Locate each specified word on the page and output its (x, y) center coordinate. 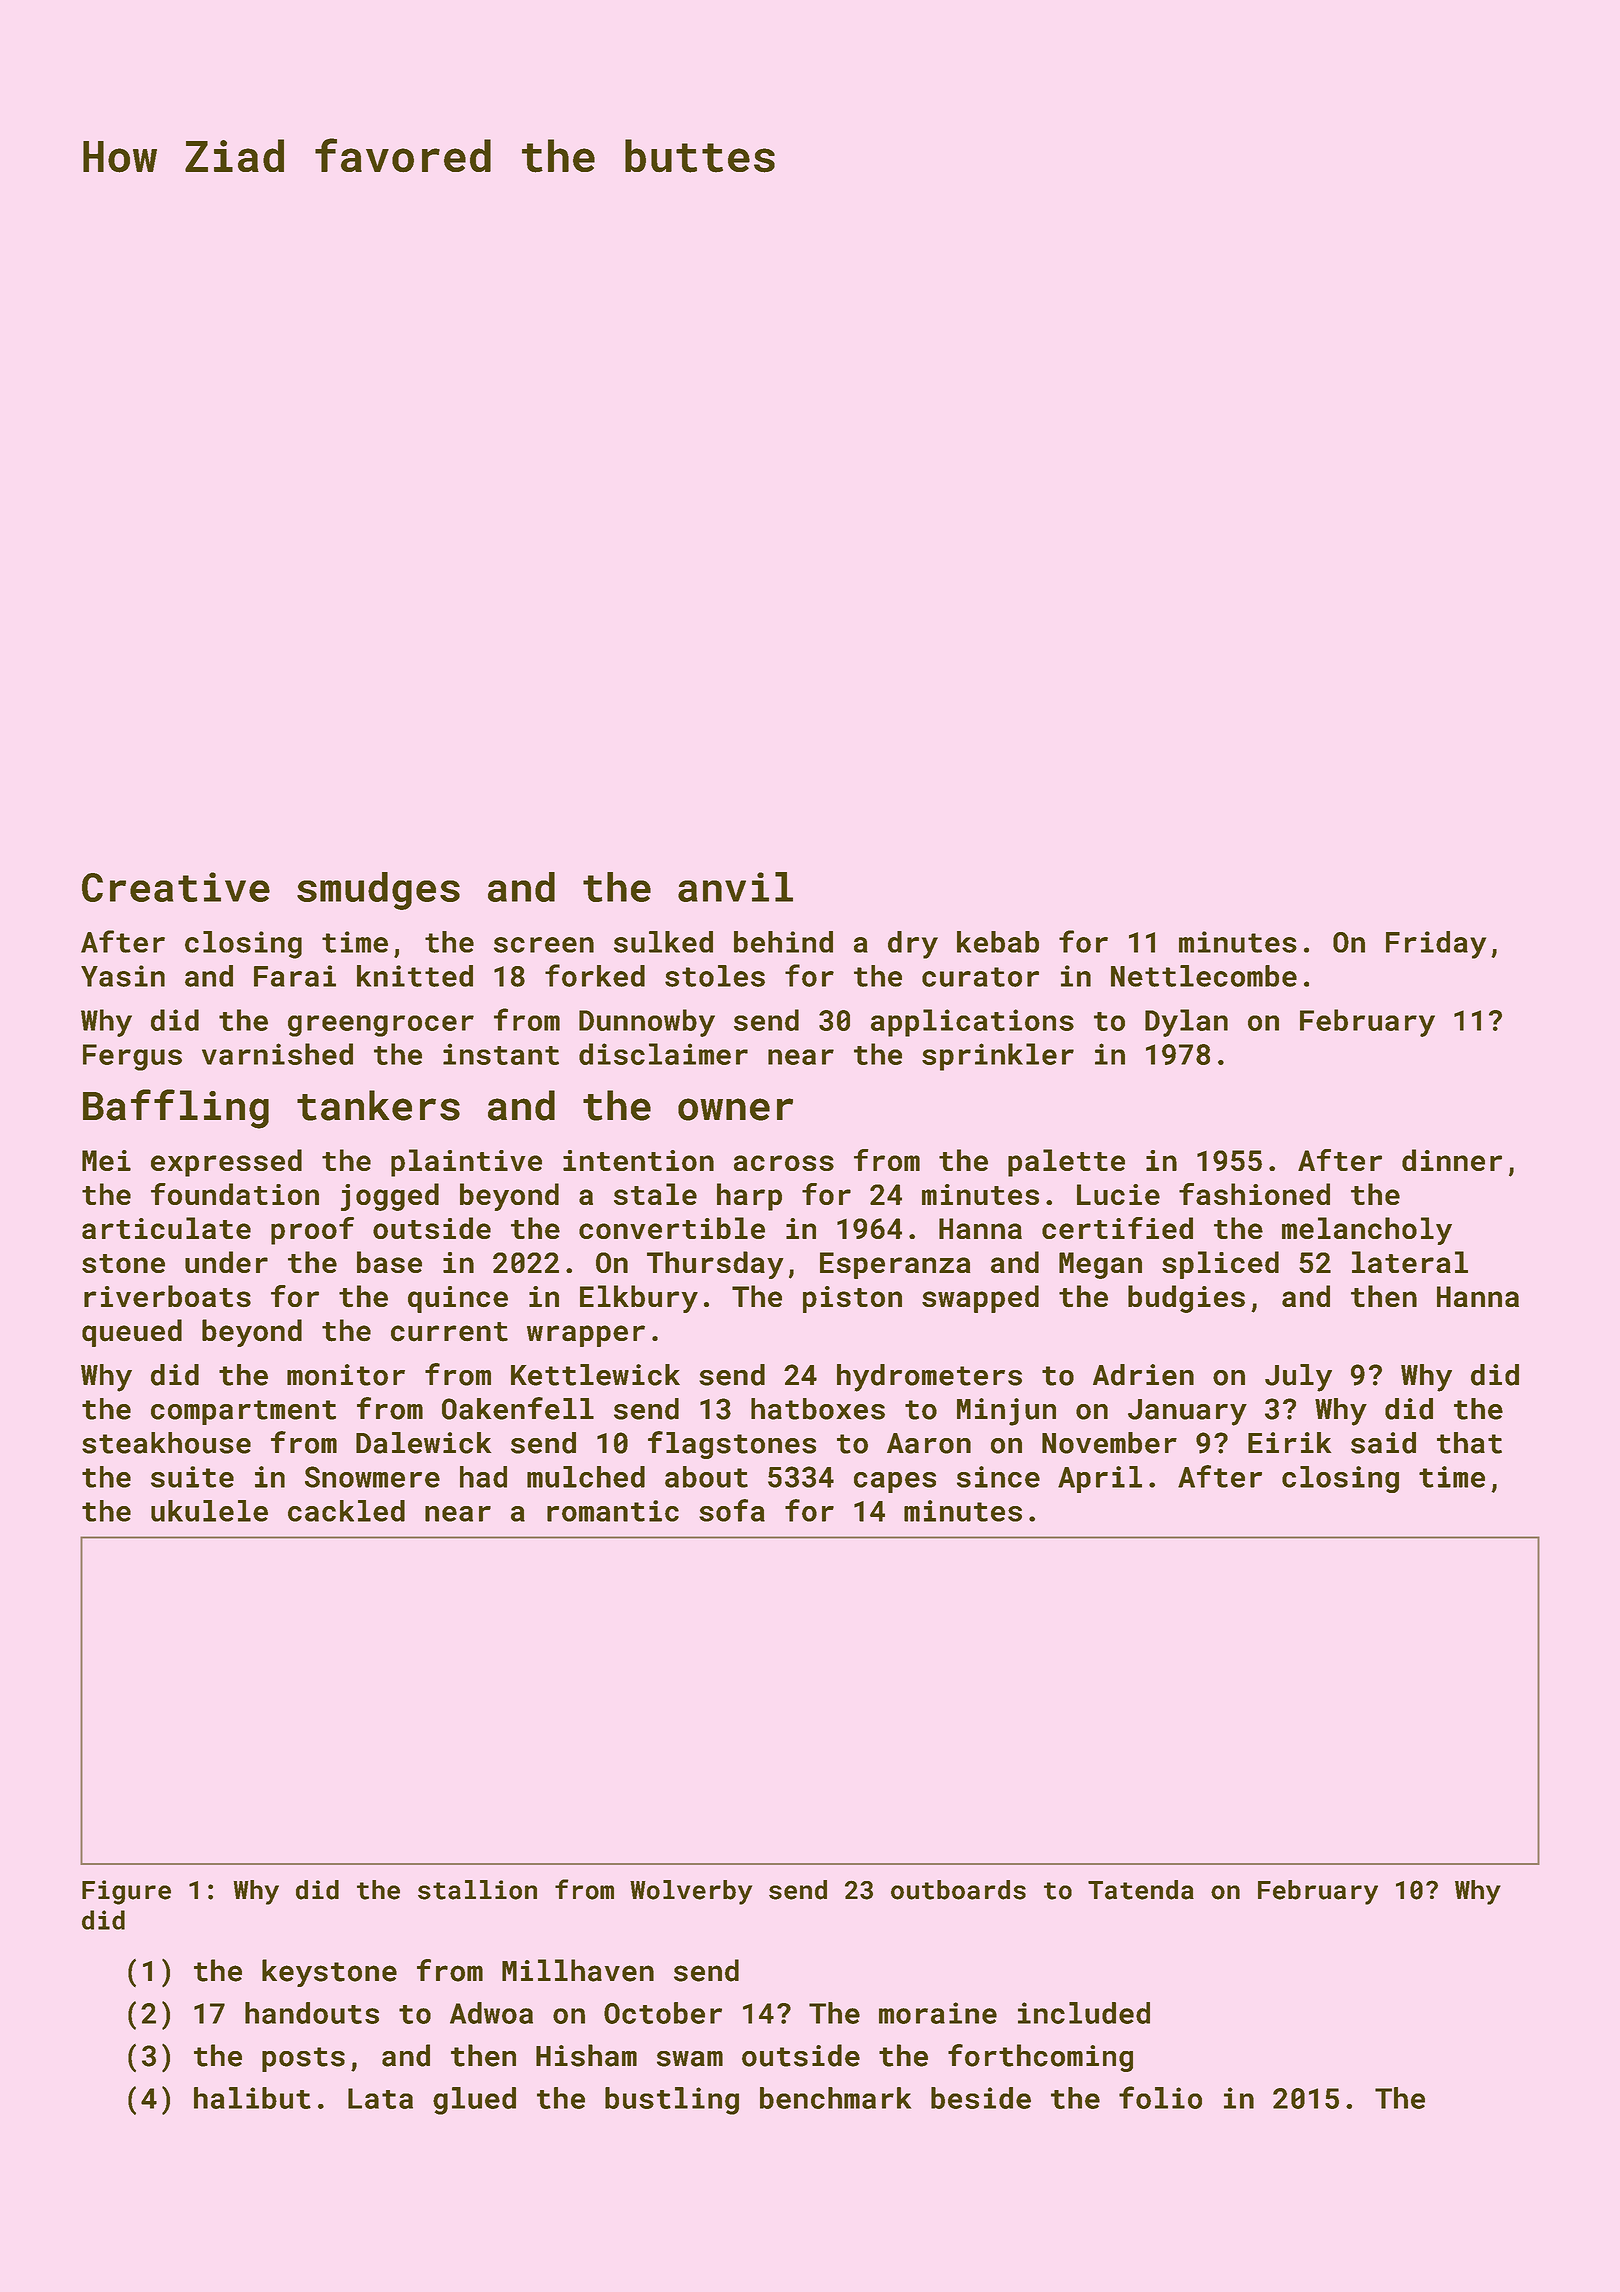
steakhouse (166, 1443)
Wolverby (691, 1892)
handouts (312, 2013)
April (1100, 1479)
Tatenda (1141, 1890)
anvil (735, 887)
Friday (1436, 945)
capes (895, 1482)
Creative (176, 887)
